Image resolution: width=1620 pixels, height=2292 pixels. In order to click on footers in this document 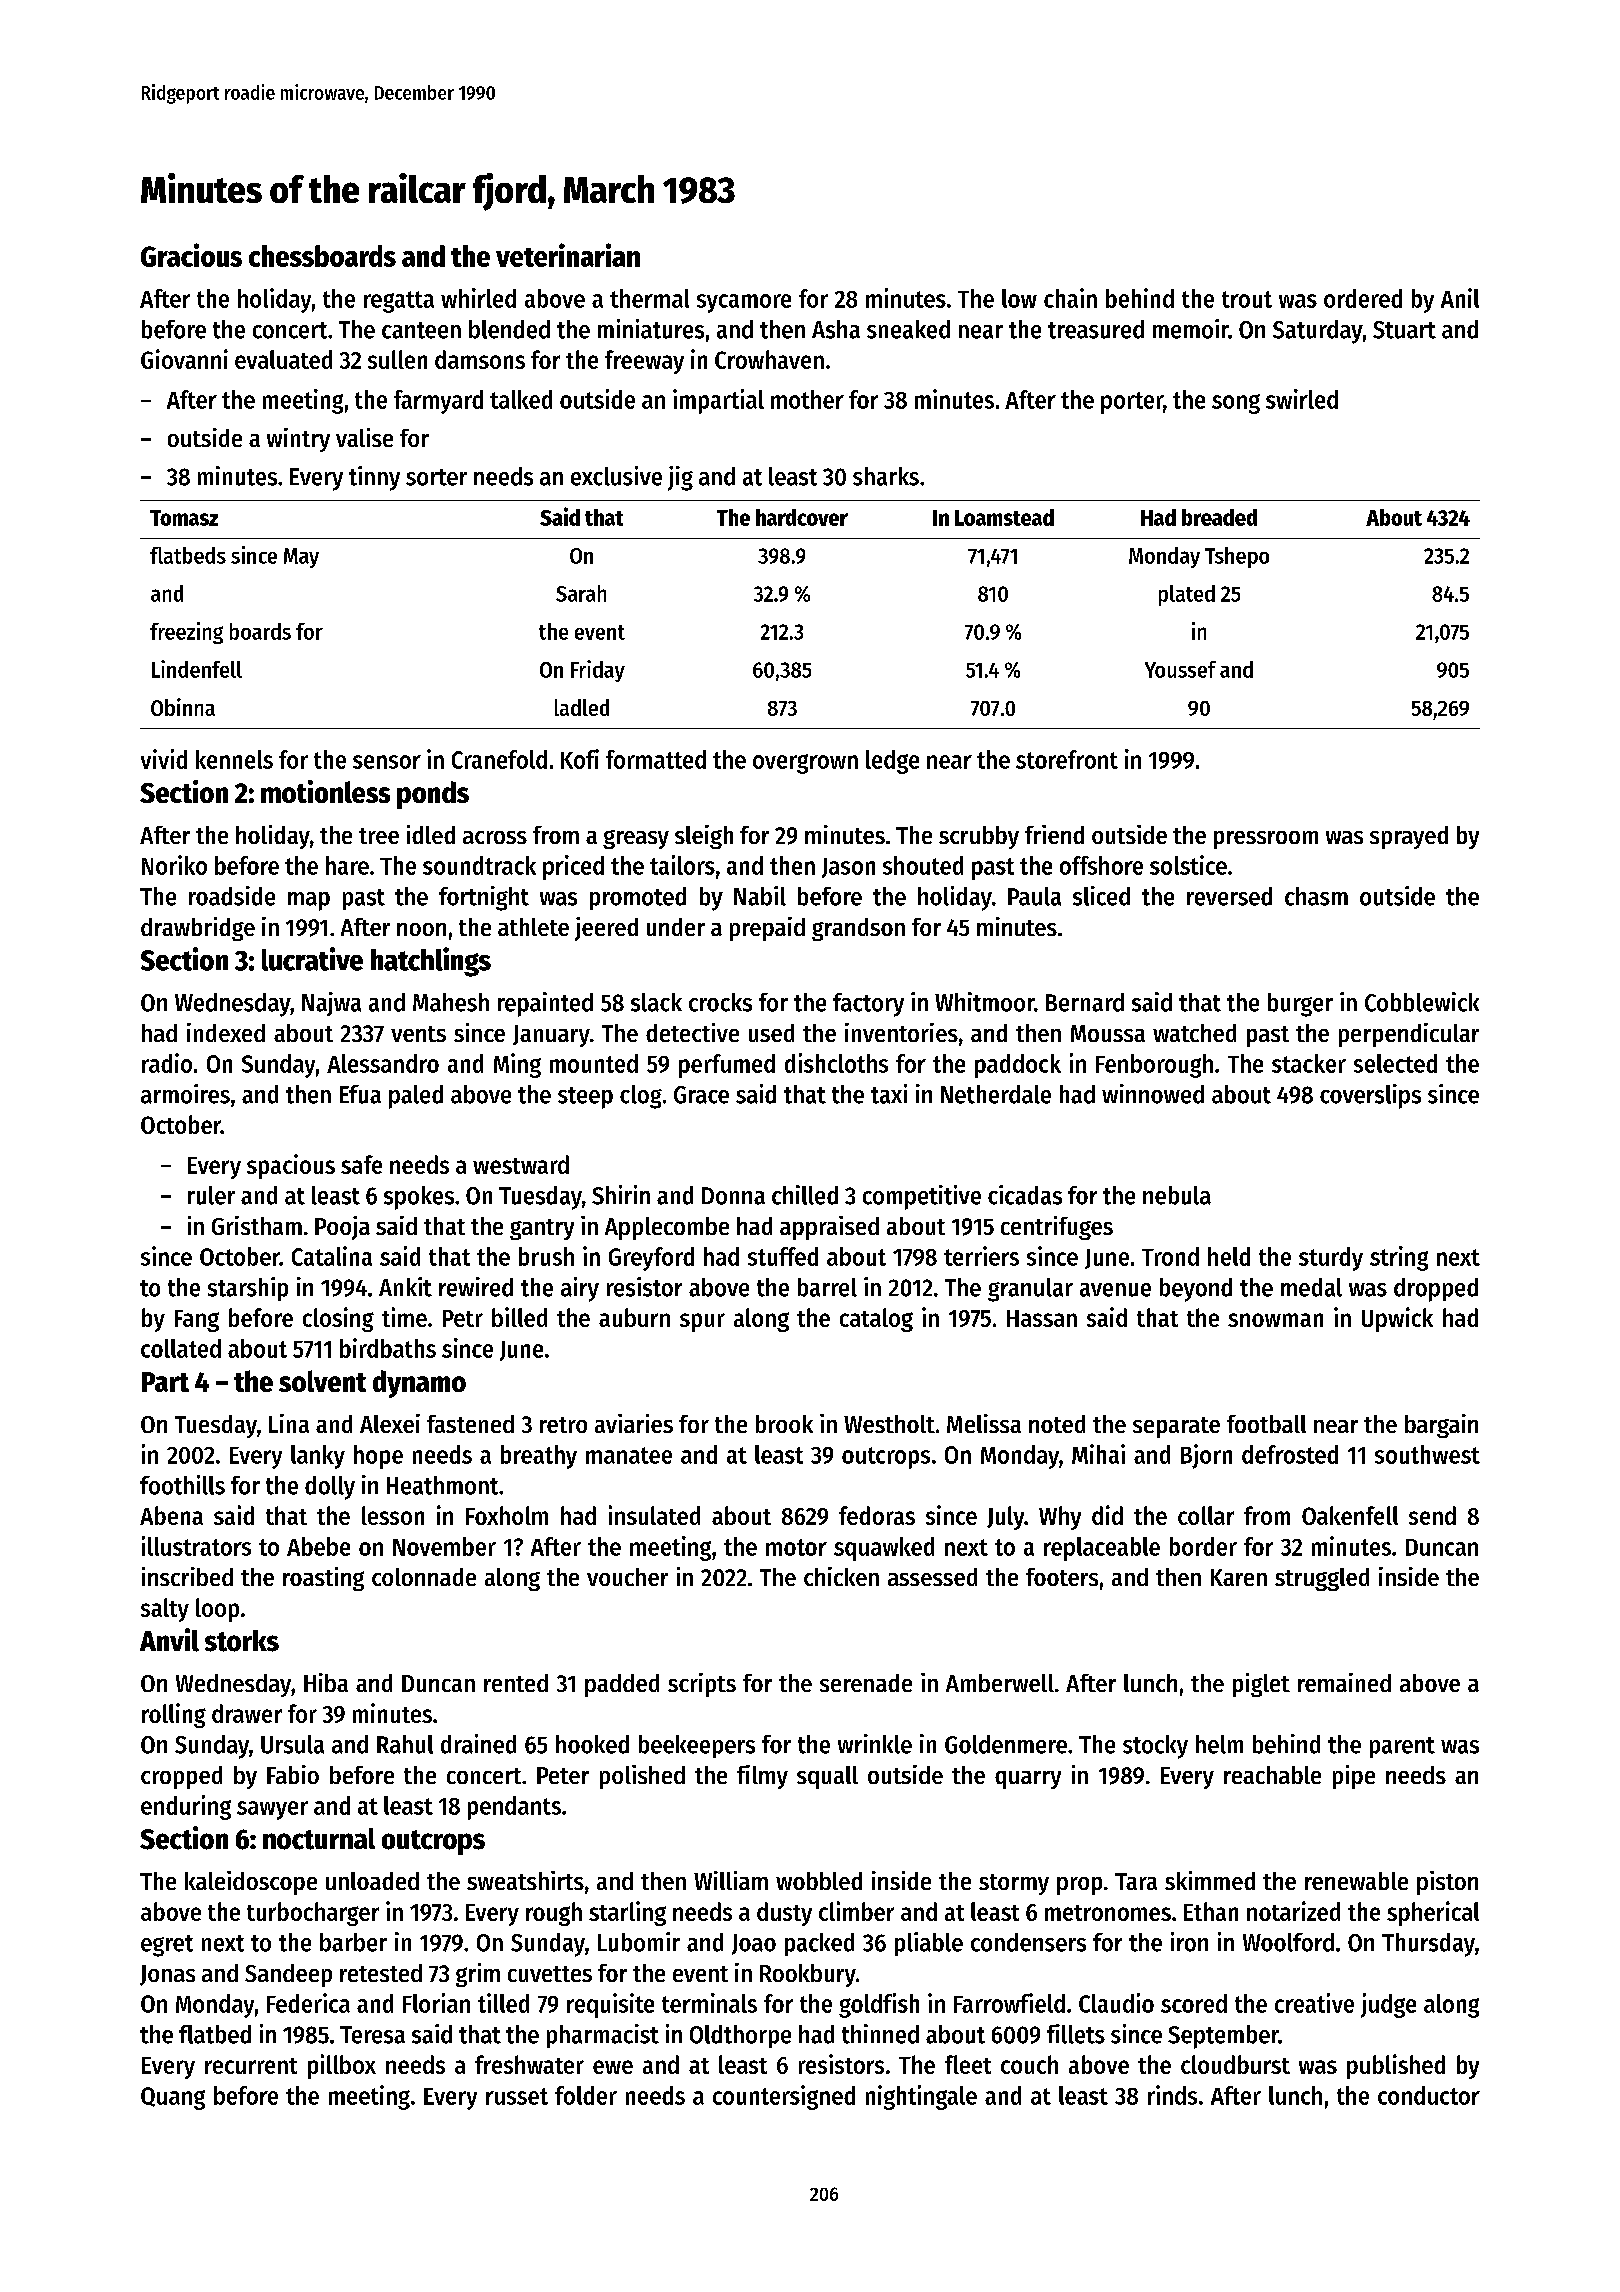, I will do `click(1062, 1577)`.
